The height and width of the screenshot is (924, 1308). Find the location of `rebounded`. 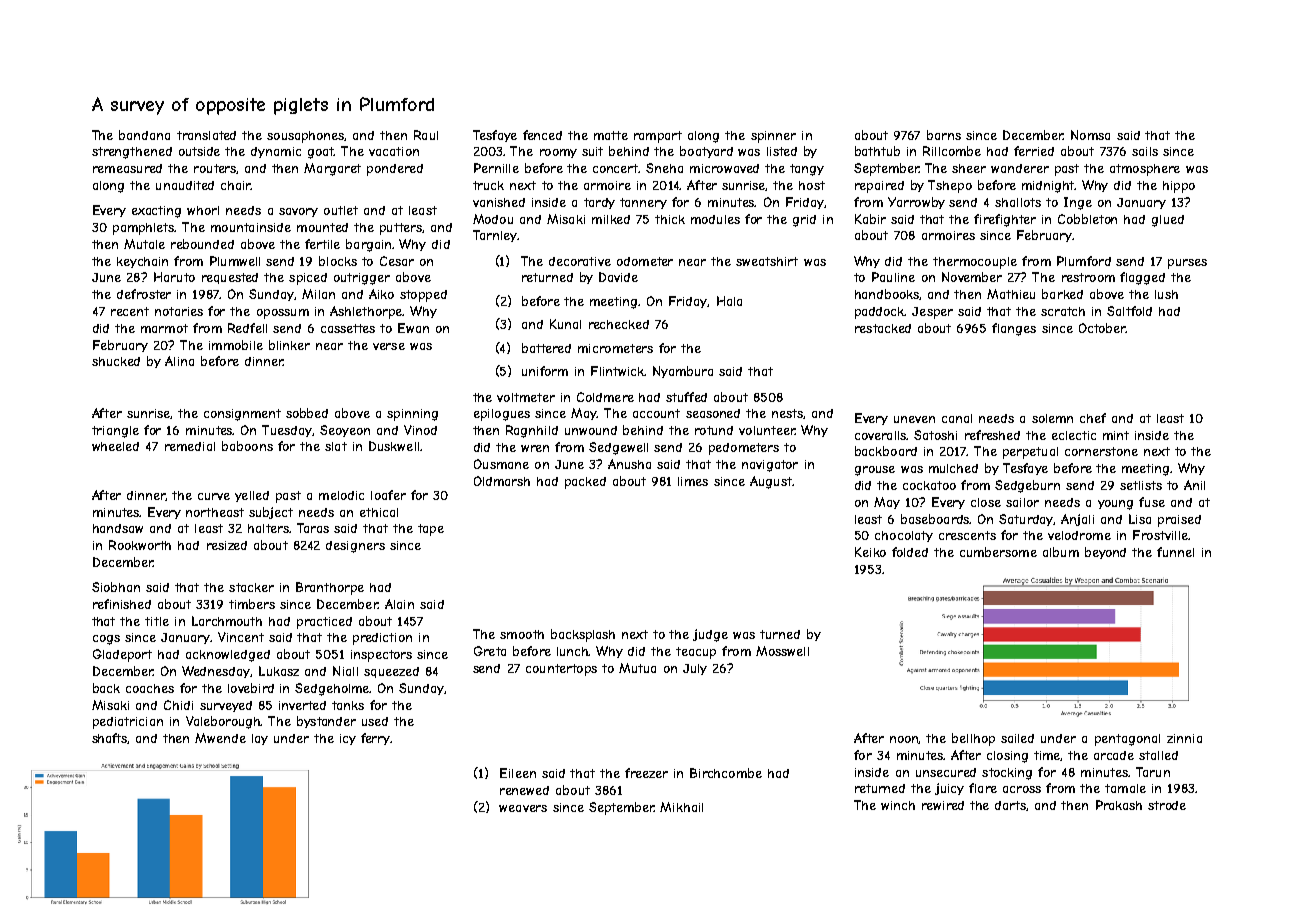

rebounded is located at coordinates (202, 244).
